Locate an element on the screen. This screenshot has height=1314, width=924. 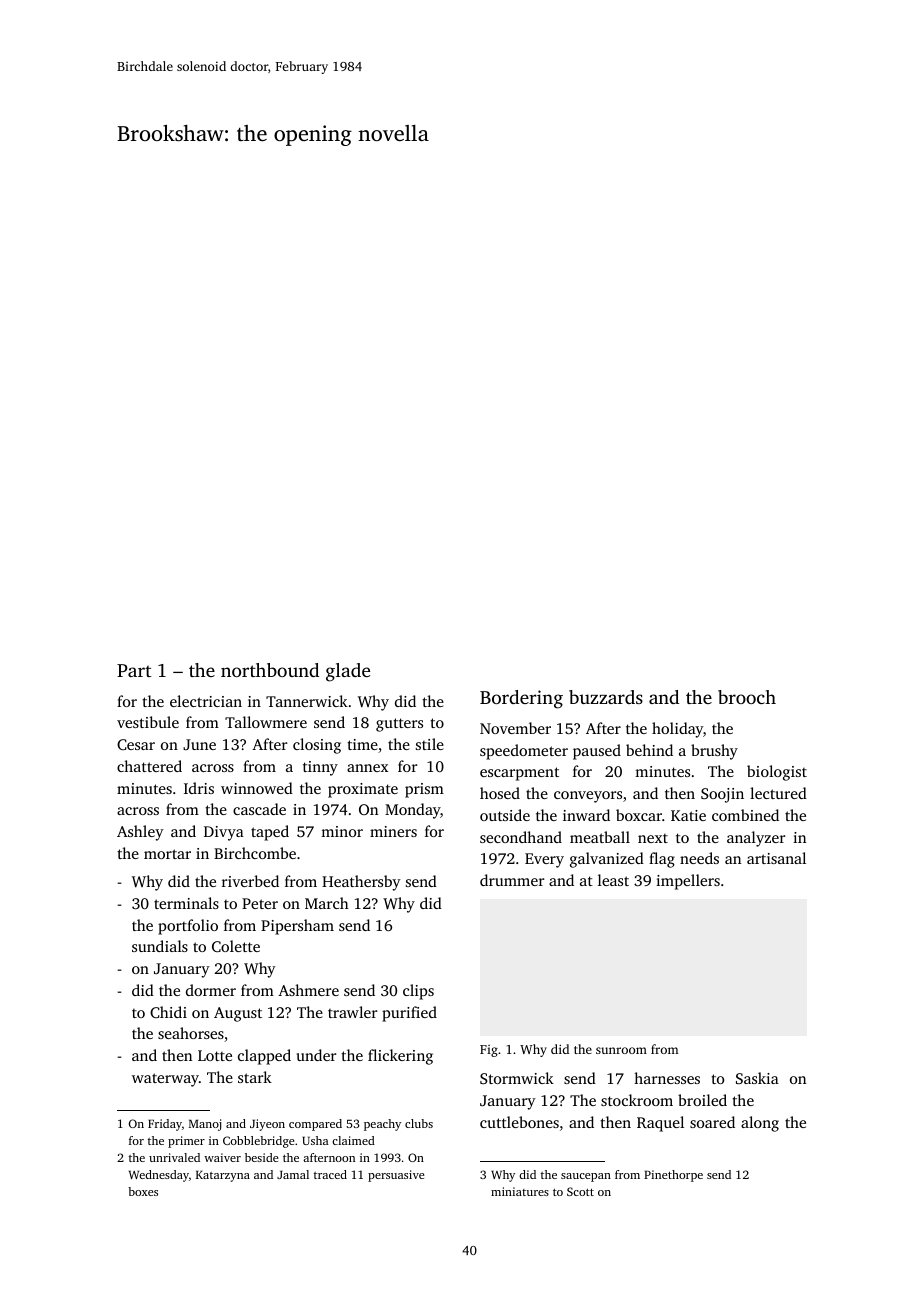
Divya is located at coordinates (224, 833).
